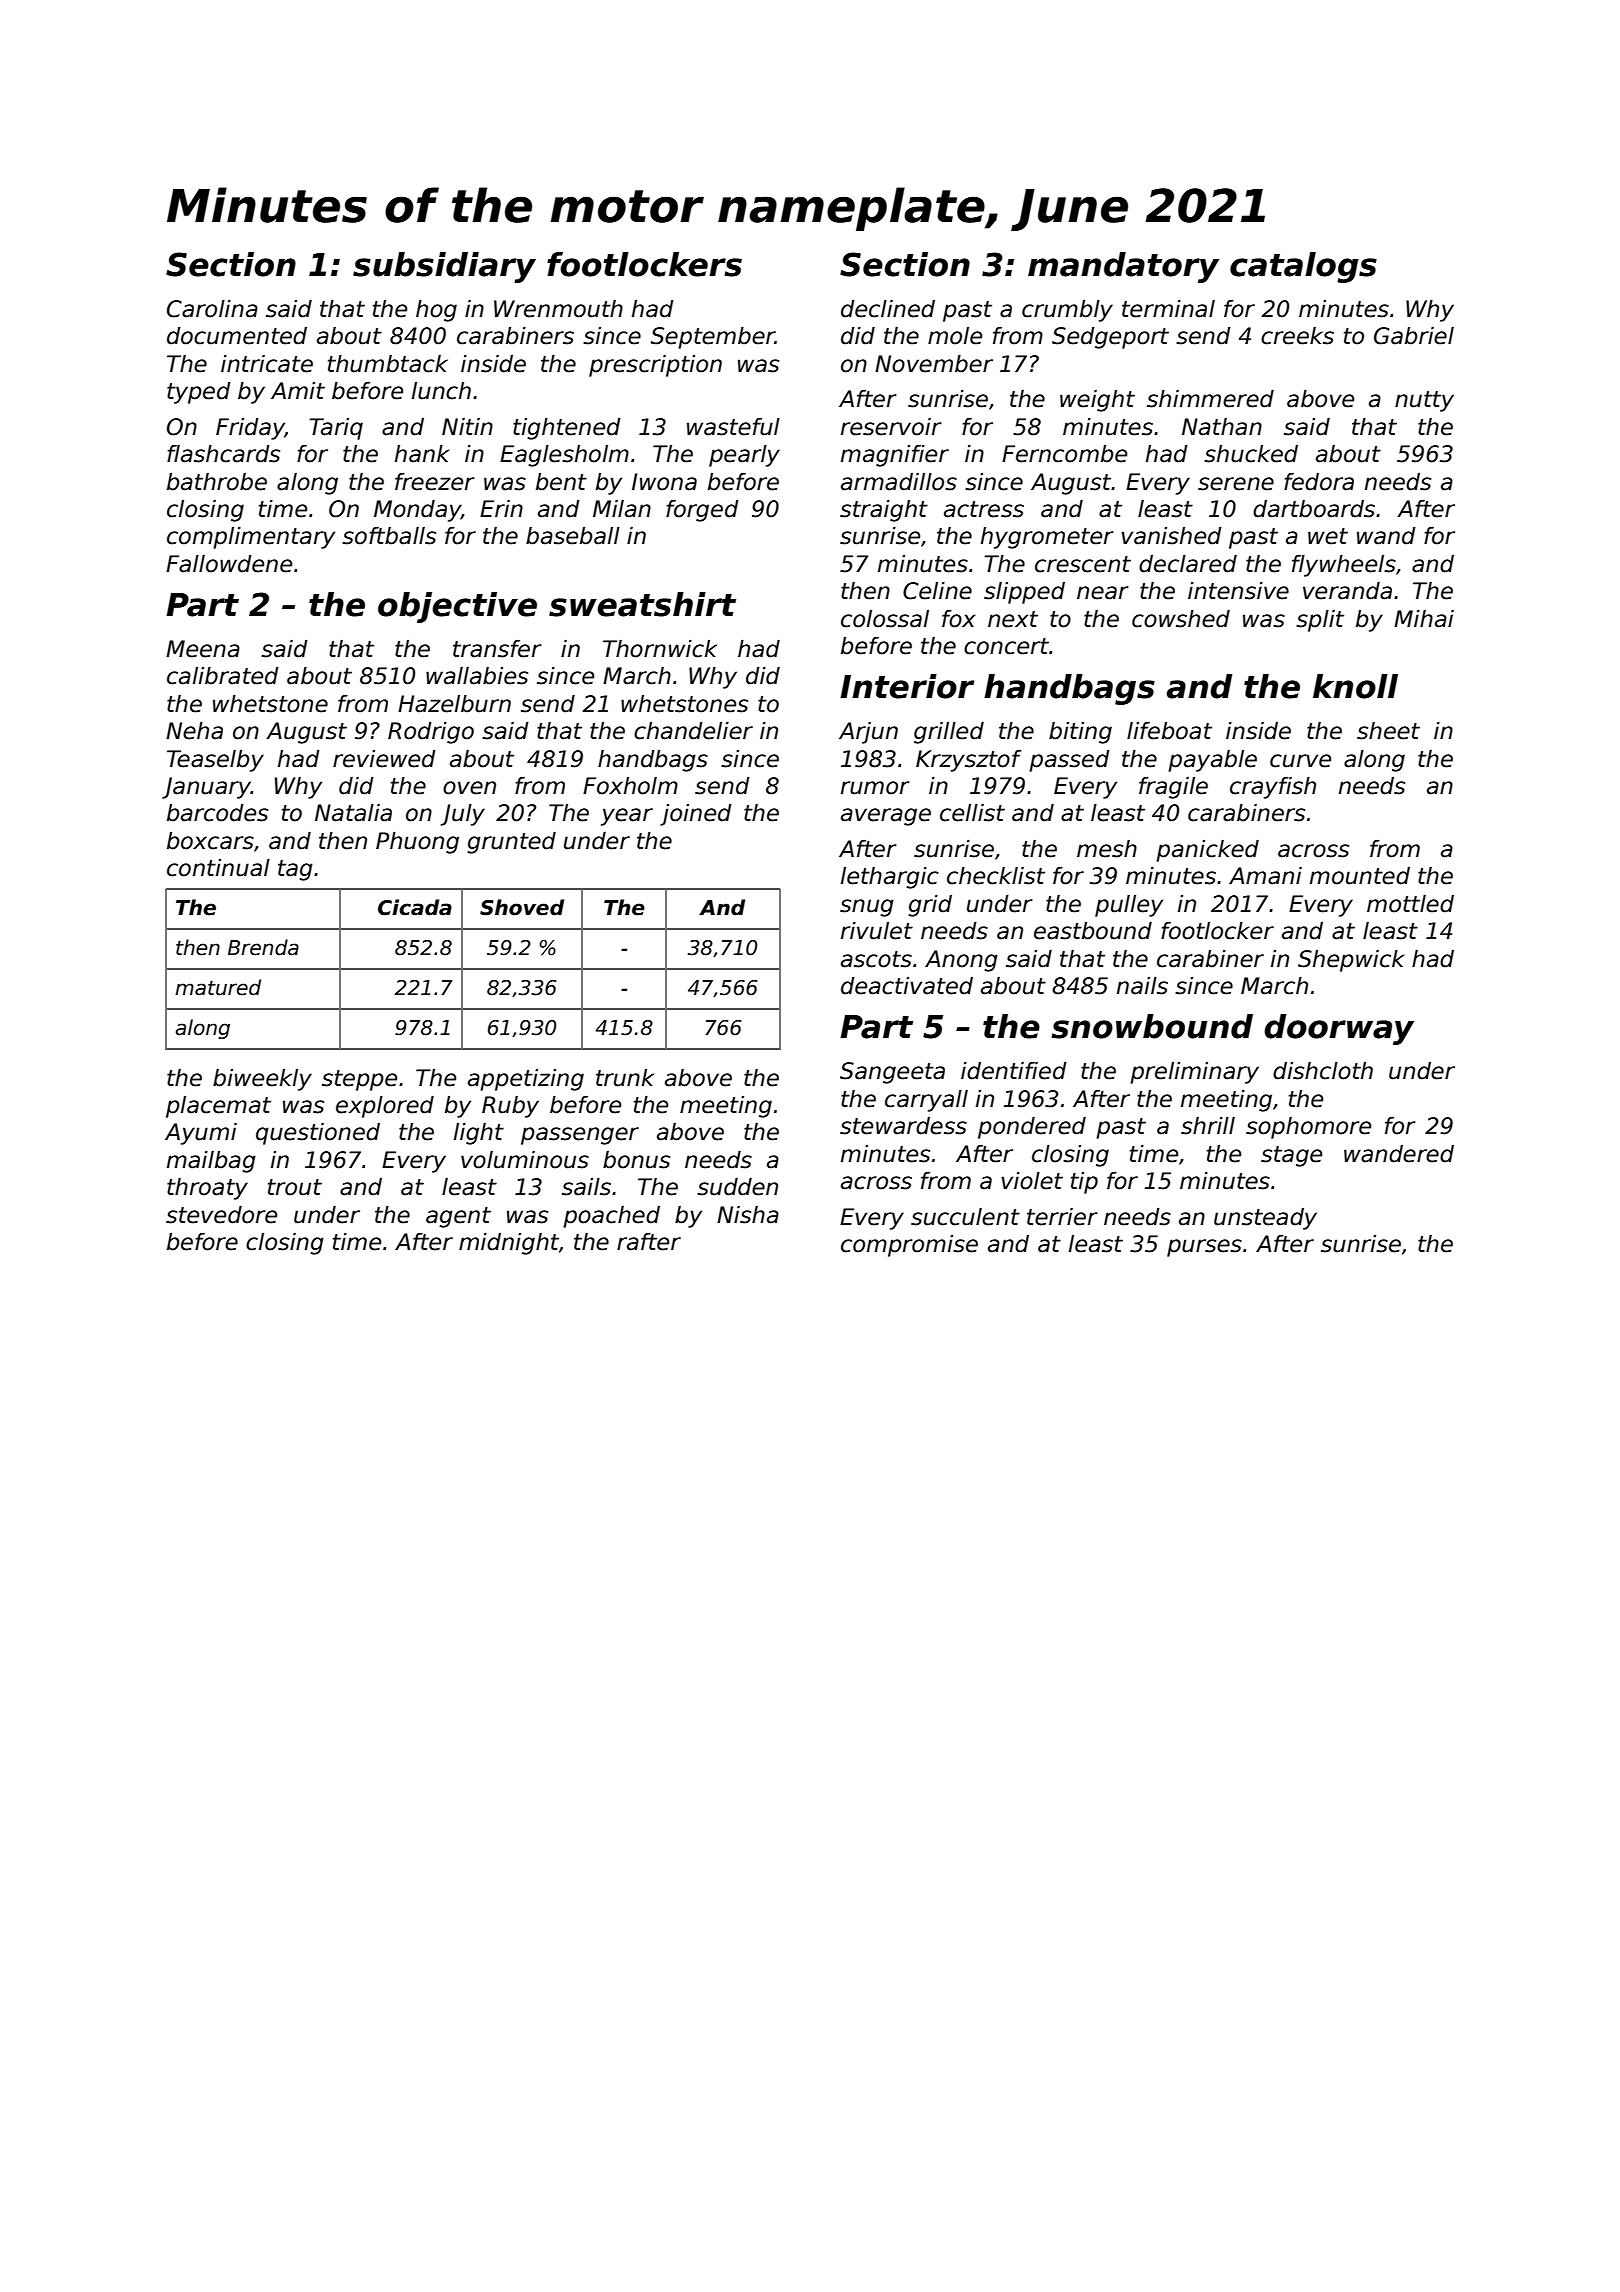  What do you see at coordinates (733, 427) in the image?
I see `wasteful` at bounding box center [733, 427].
